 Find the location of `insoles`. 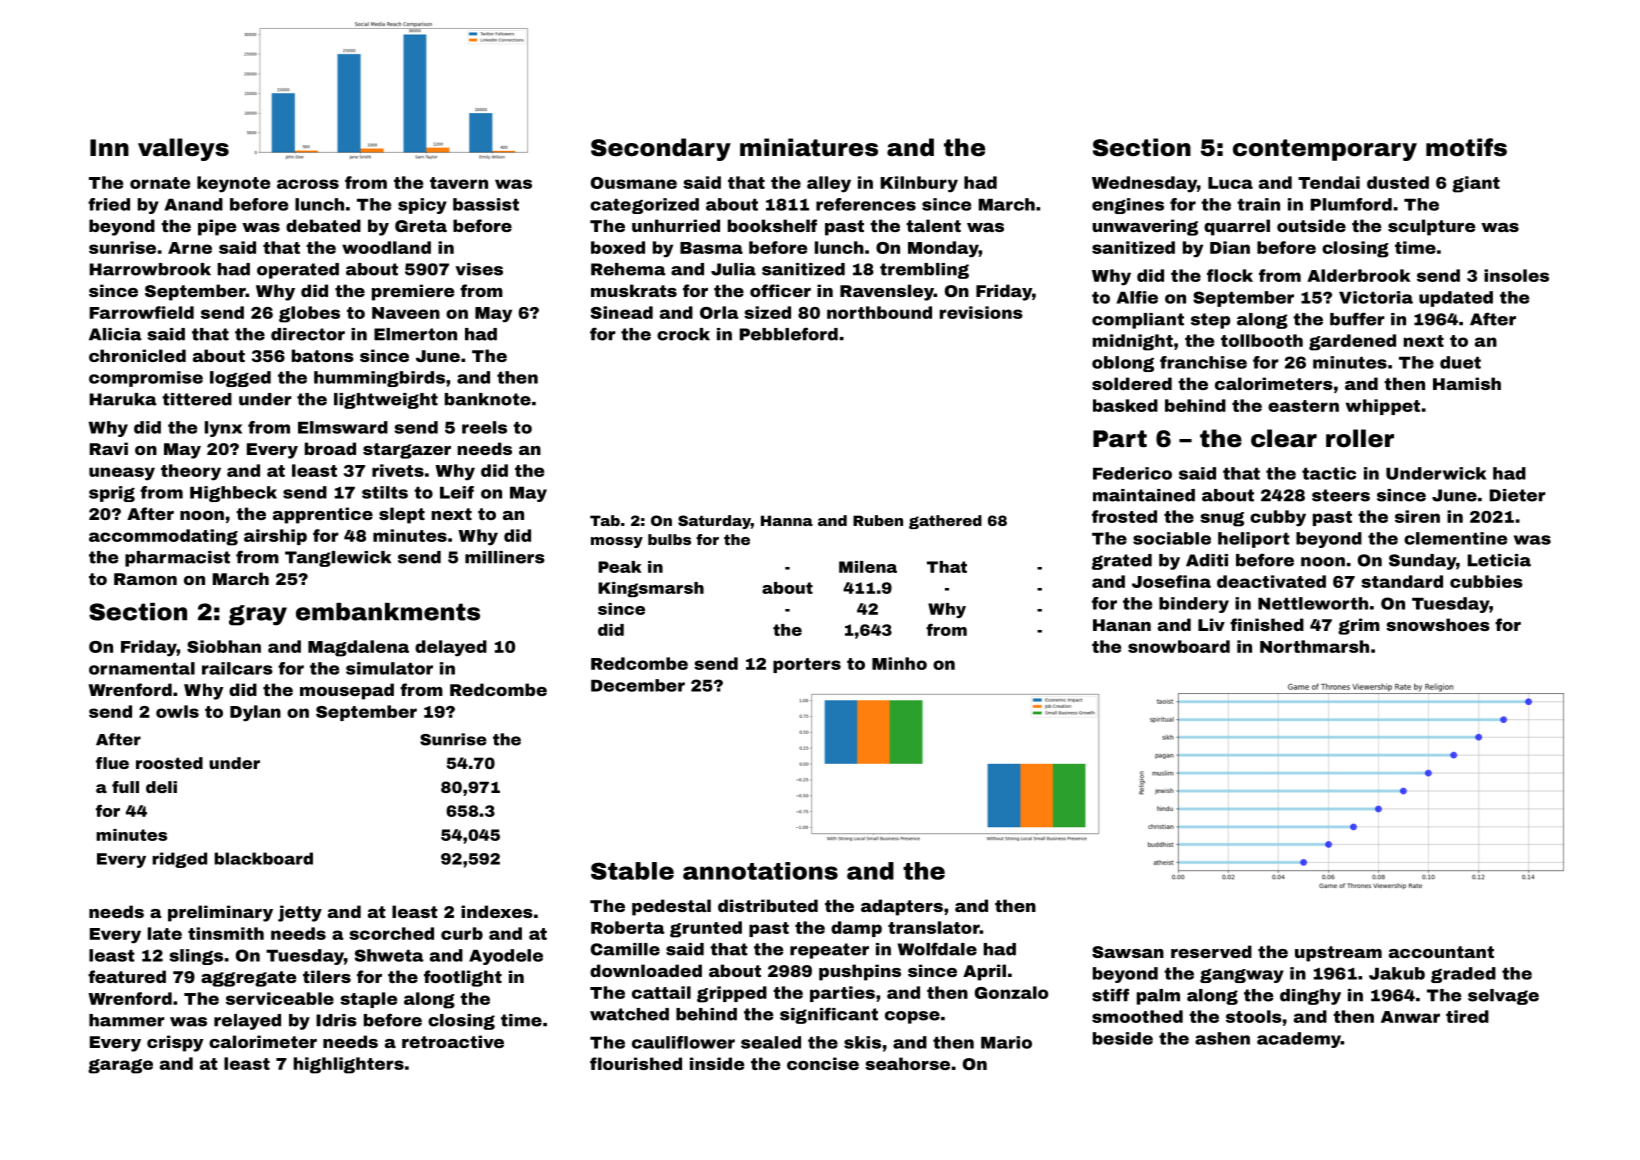

insoles is located at coordinates (1516, 275).
